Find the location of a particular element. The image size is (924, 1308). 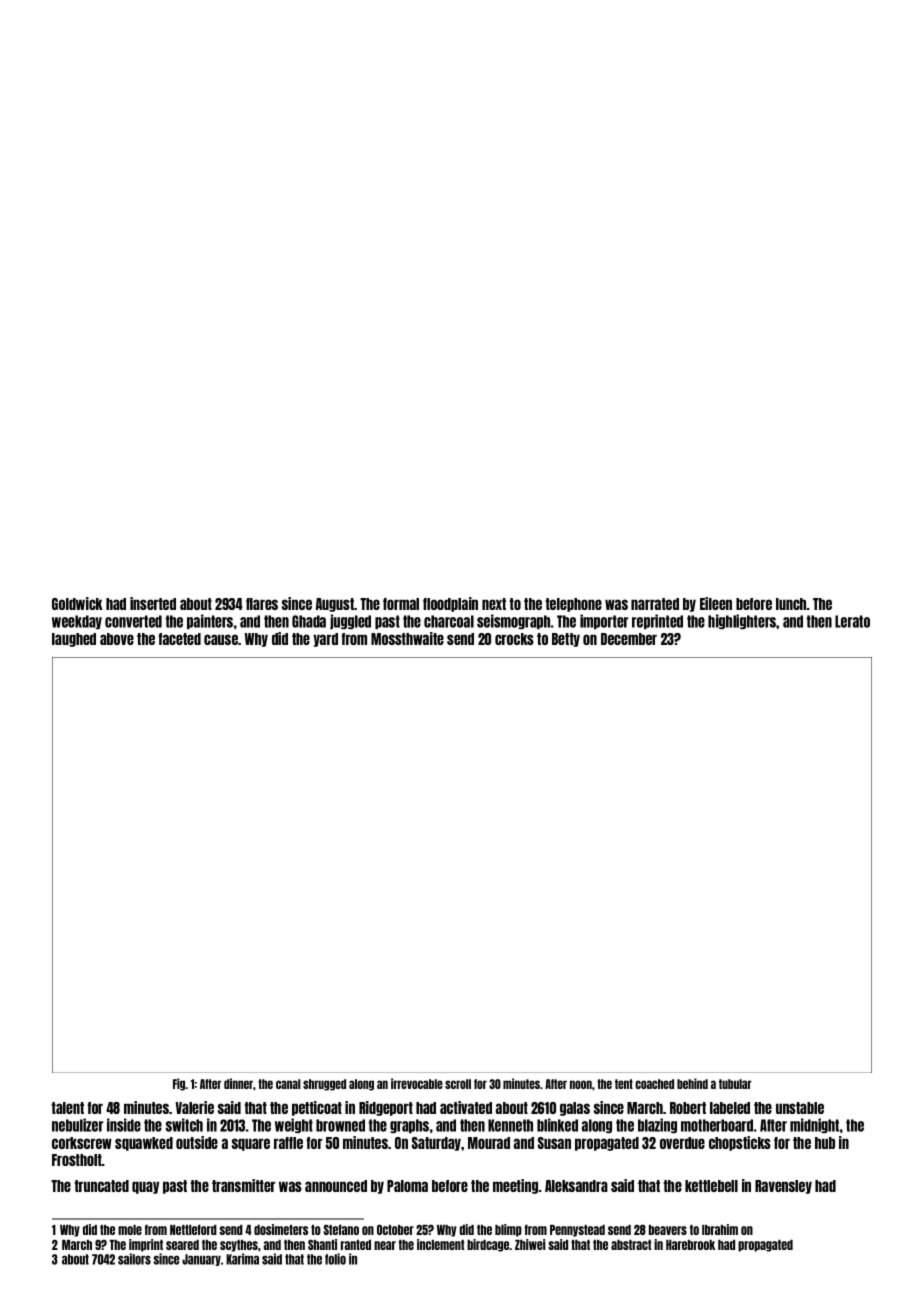

cause is located at coordinates (221, 639).
